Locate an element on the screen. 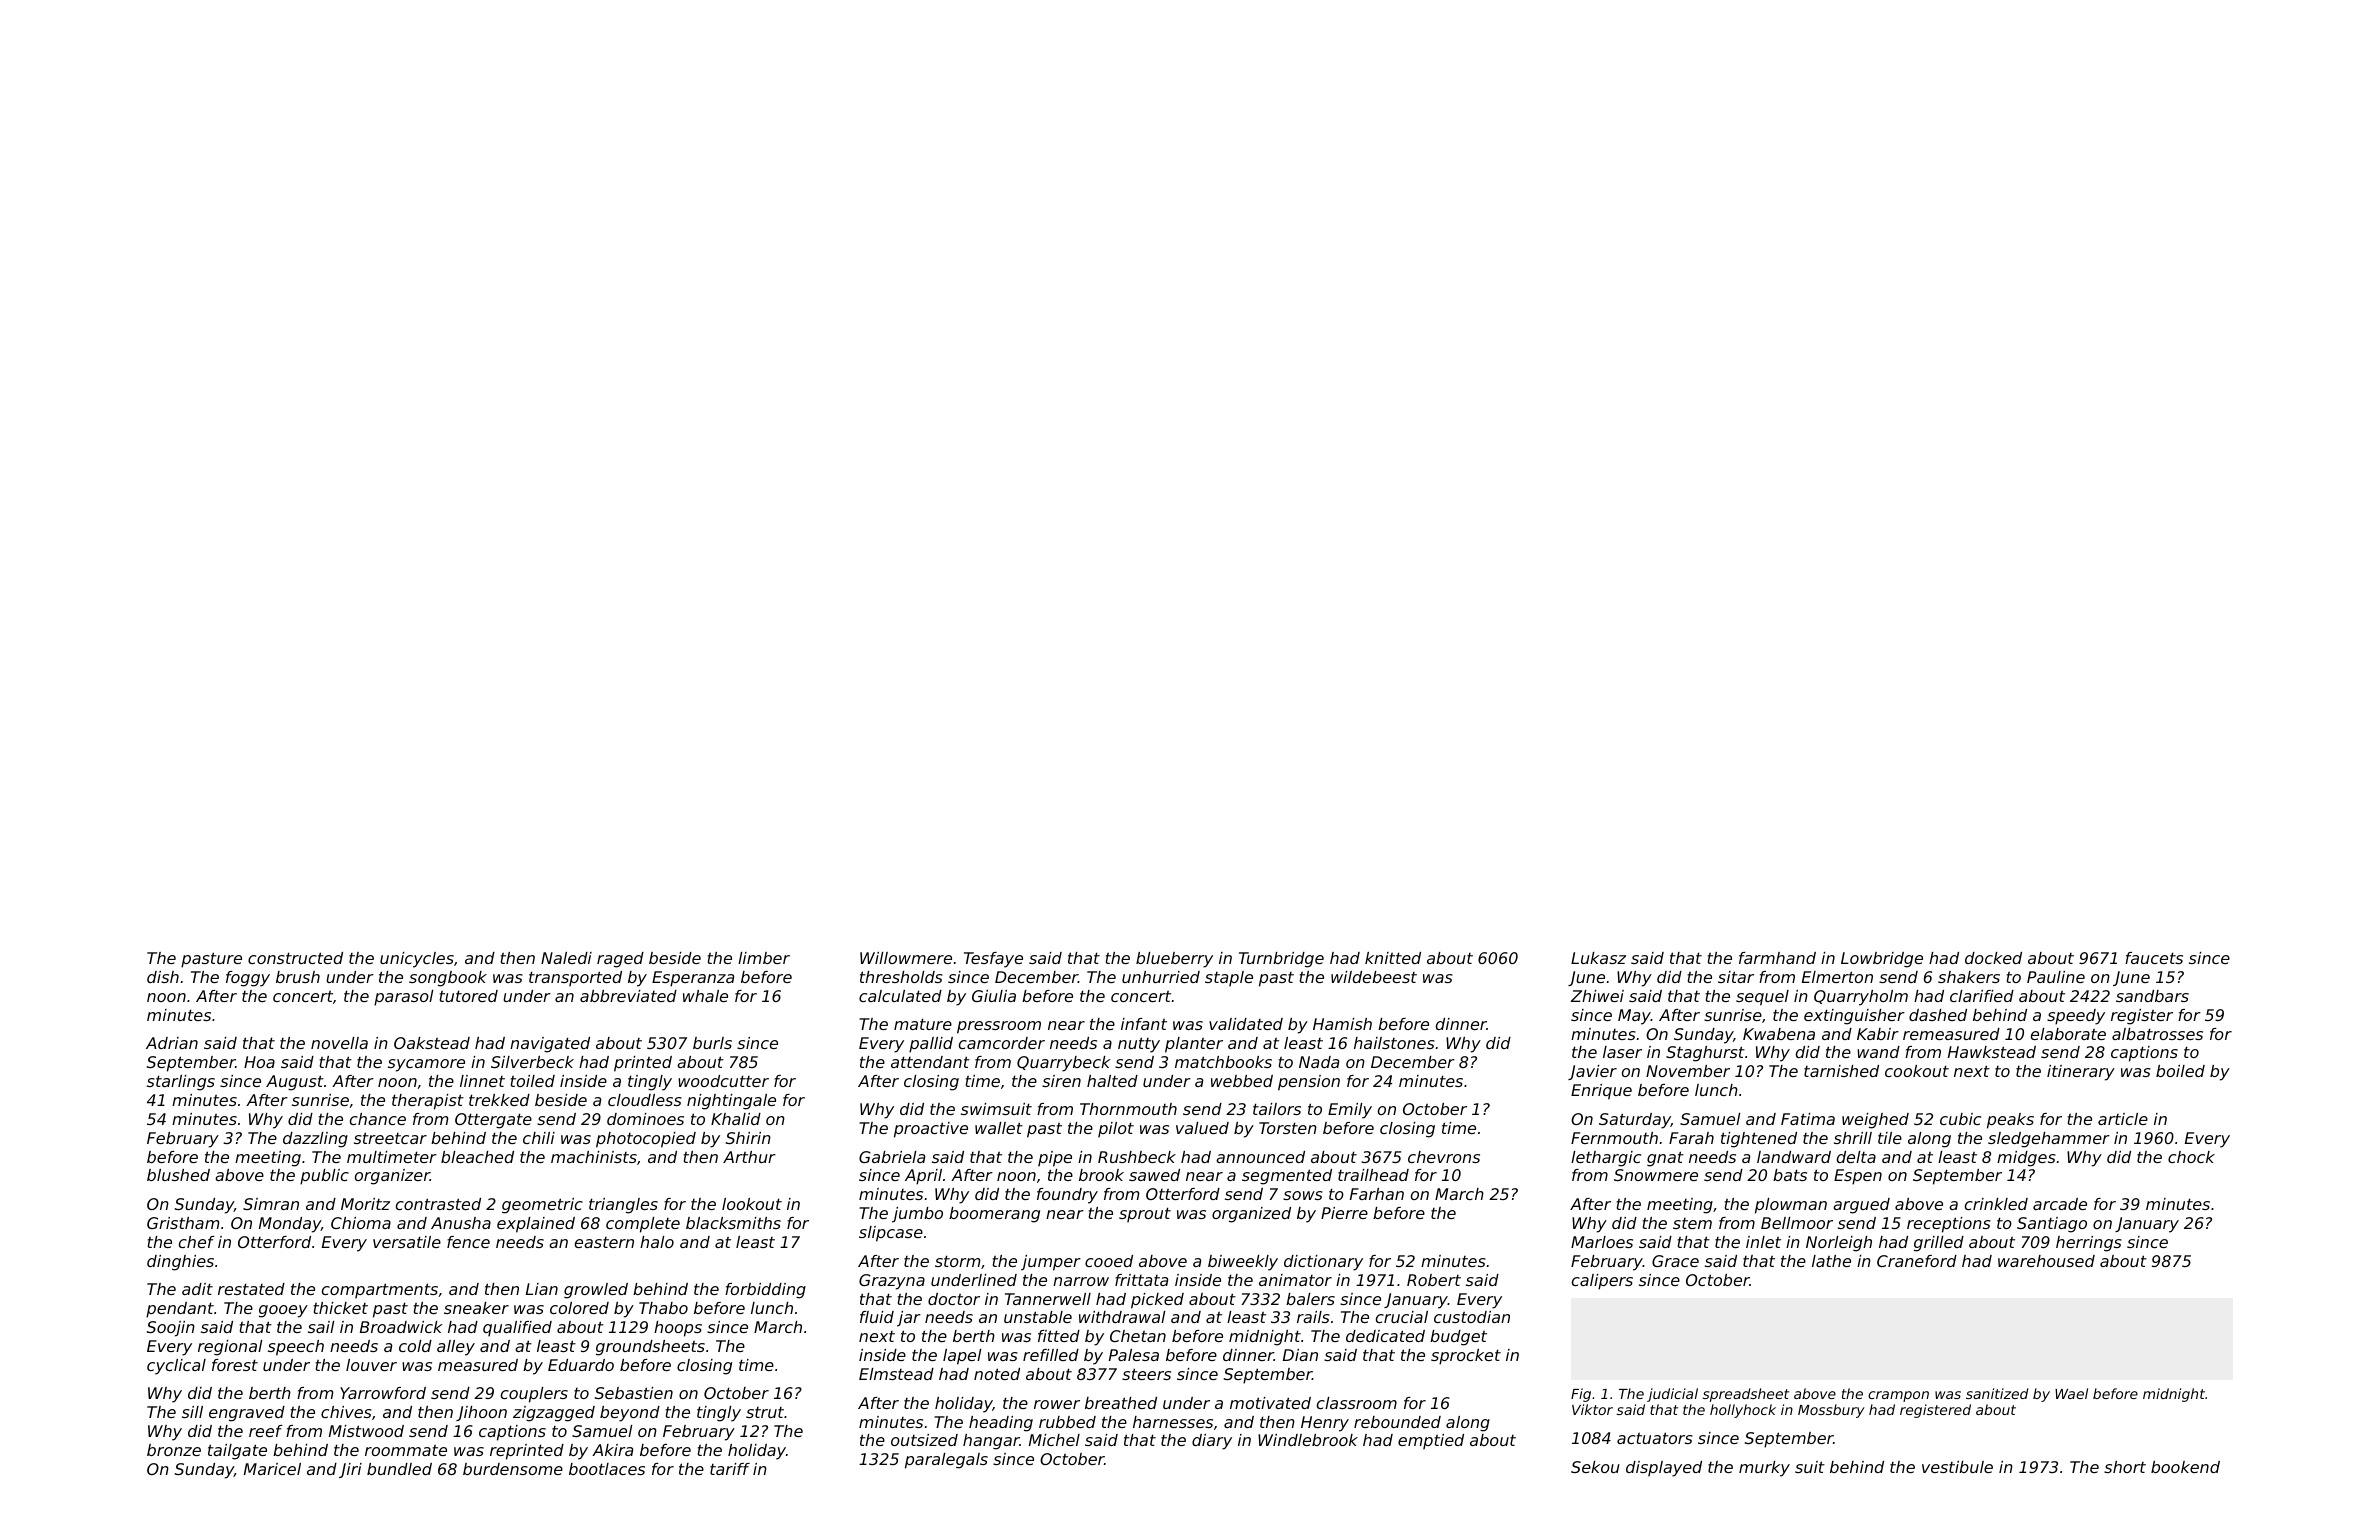  arcade is located at coordinates (2060, 1204).
